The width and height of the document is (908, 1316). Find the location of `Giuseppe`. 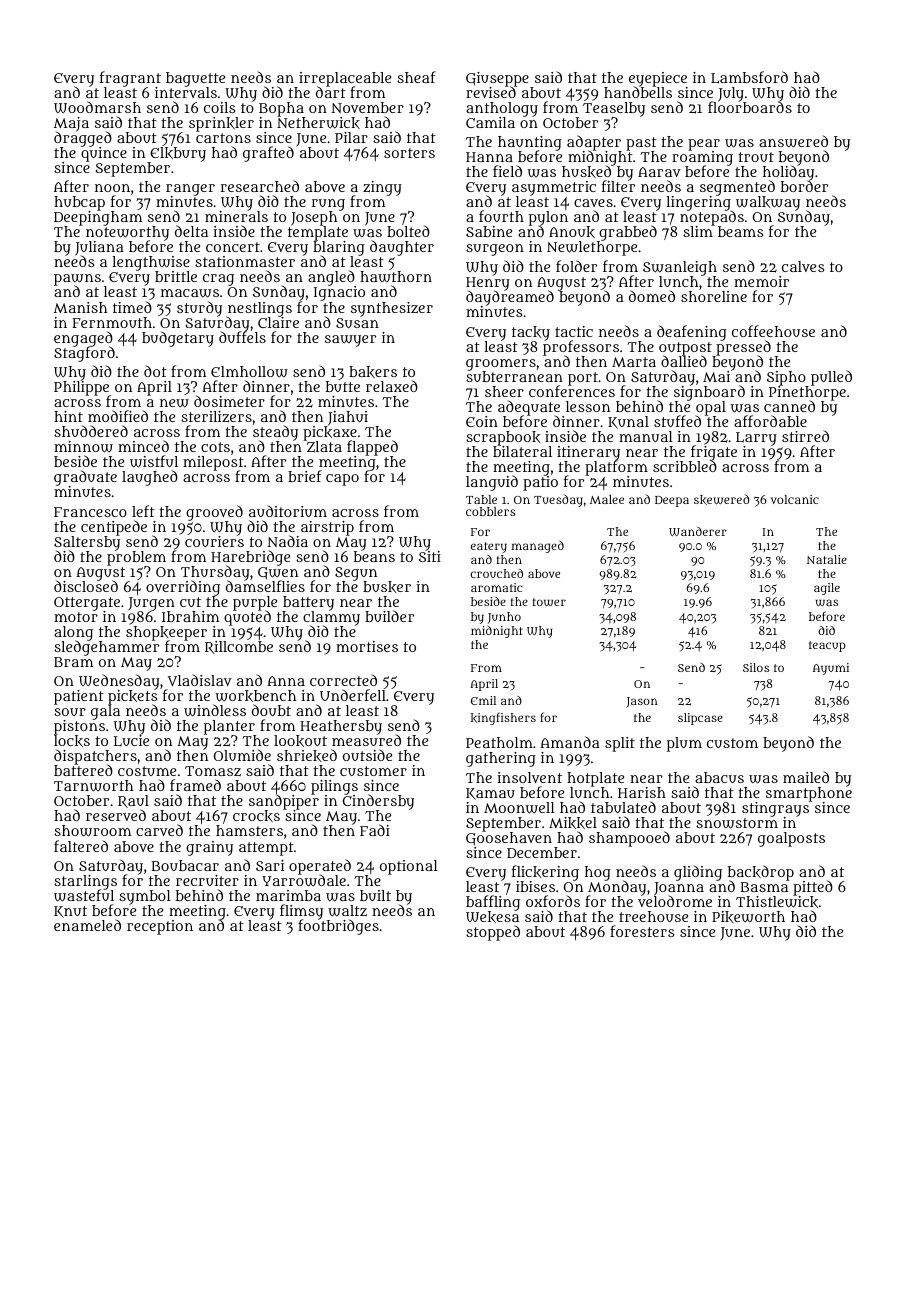

Giuseppe is located at coordinates (497, 79).
